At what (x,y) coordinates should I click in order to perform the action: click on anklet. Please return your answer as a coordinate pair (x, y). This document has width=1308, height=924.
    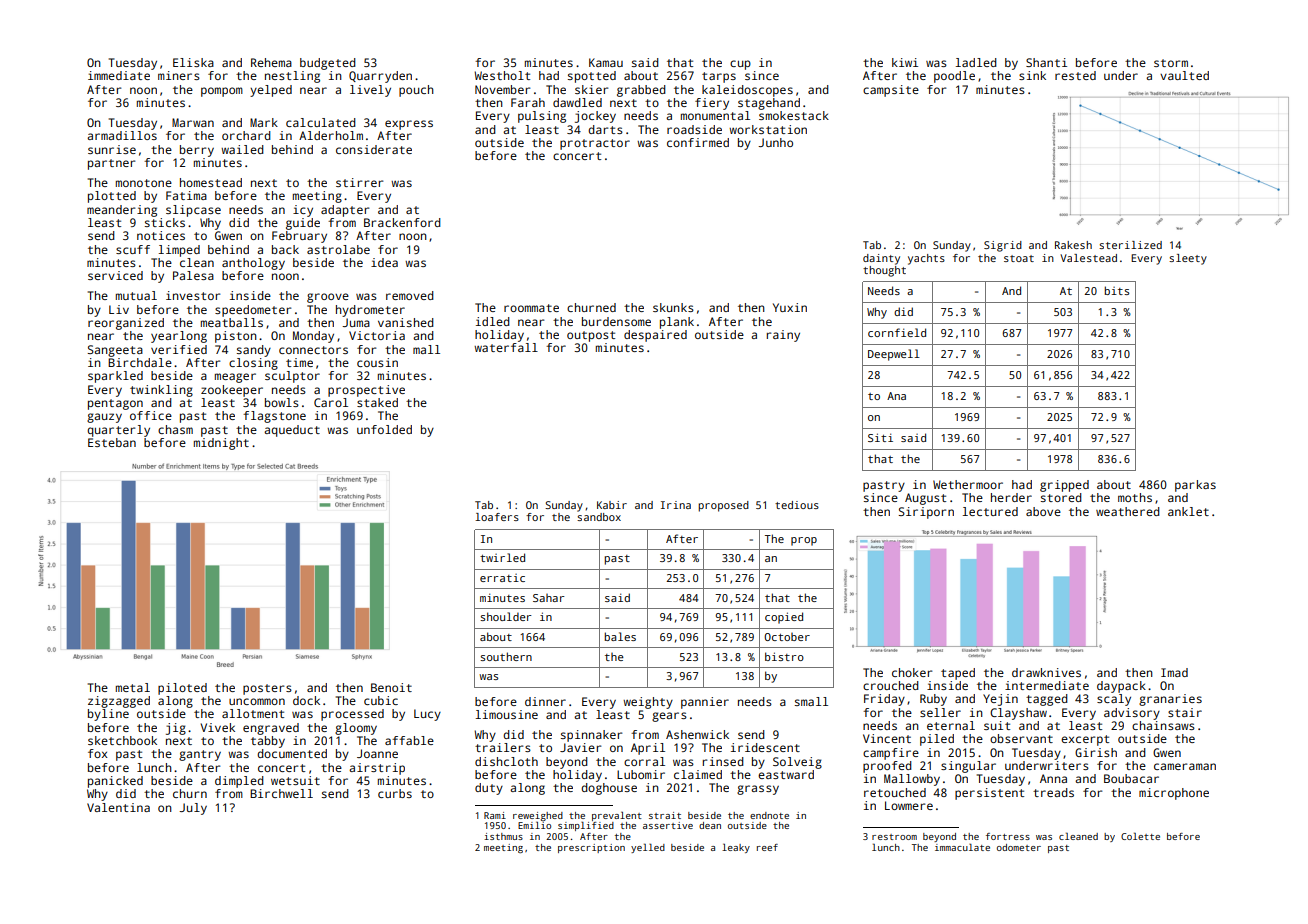
    Looking at the image, I should click on (1188, 511).
